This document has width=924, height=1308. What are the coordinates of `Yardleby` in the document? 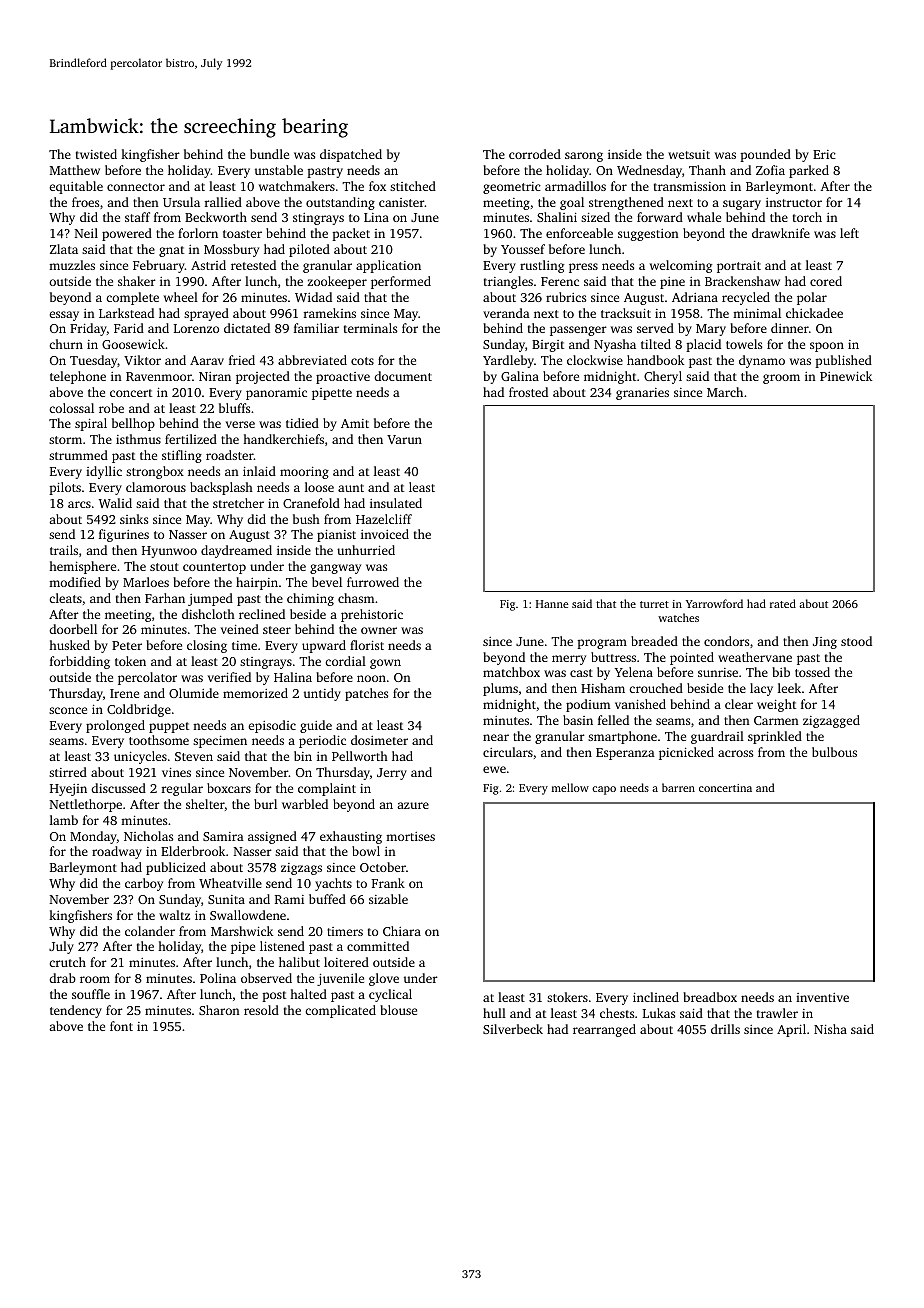 It's located at (508, 361).
